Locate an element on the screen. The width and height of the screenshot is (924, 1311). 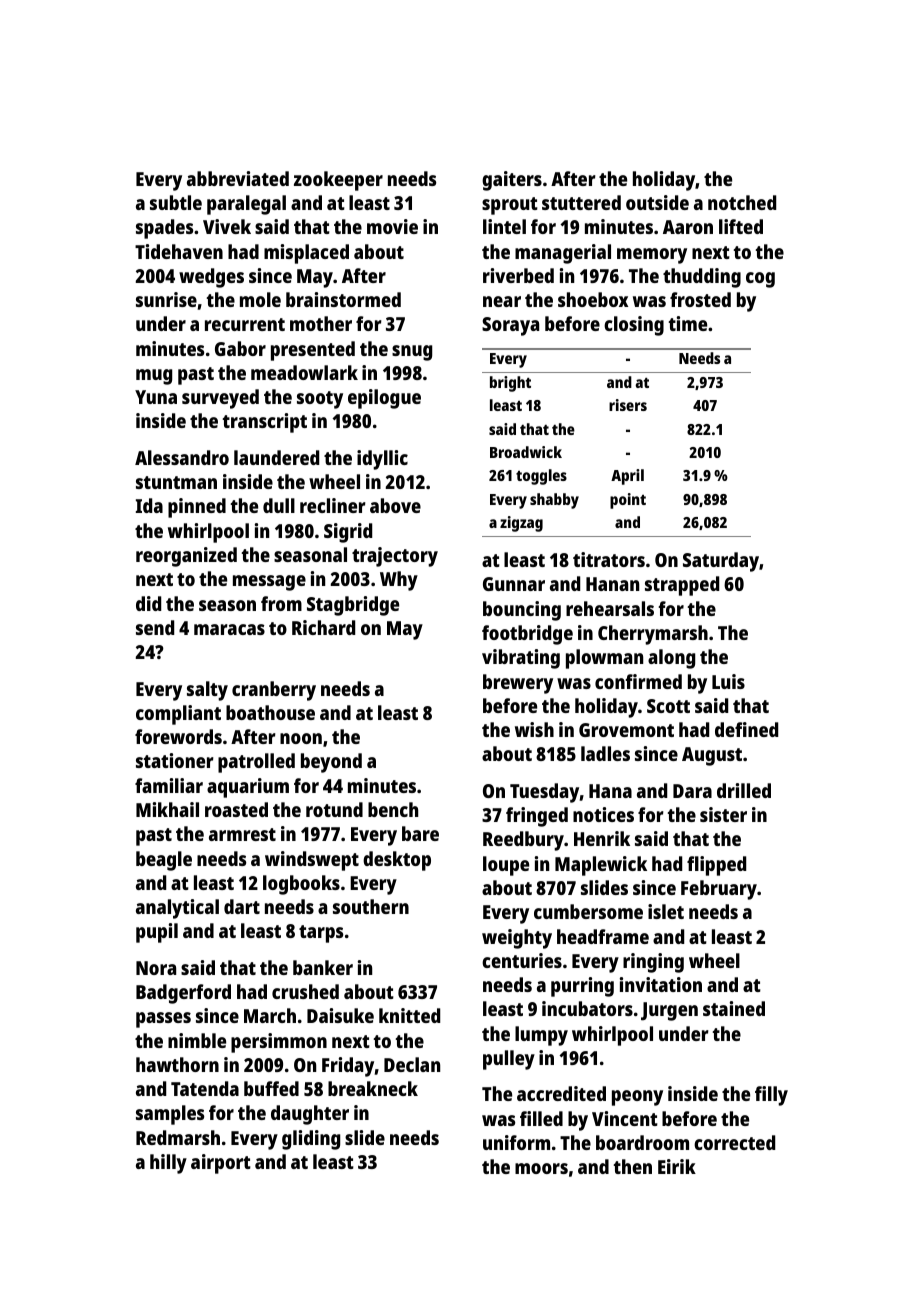
desktop is located at coordinates (397, 861).
